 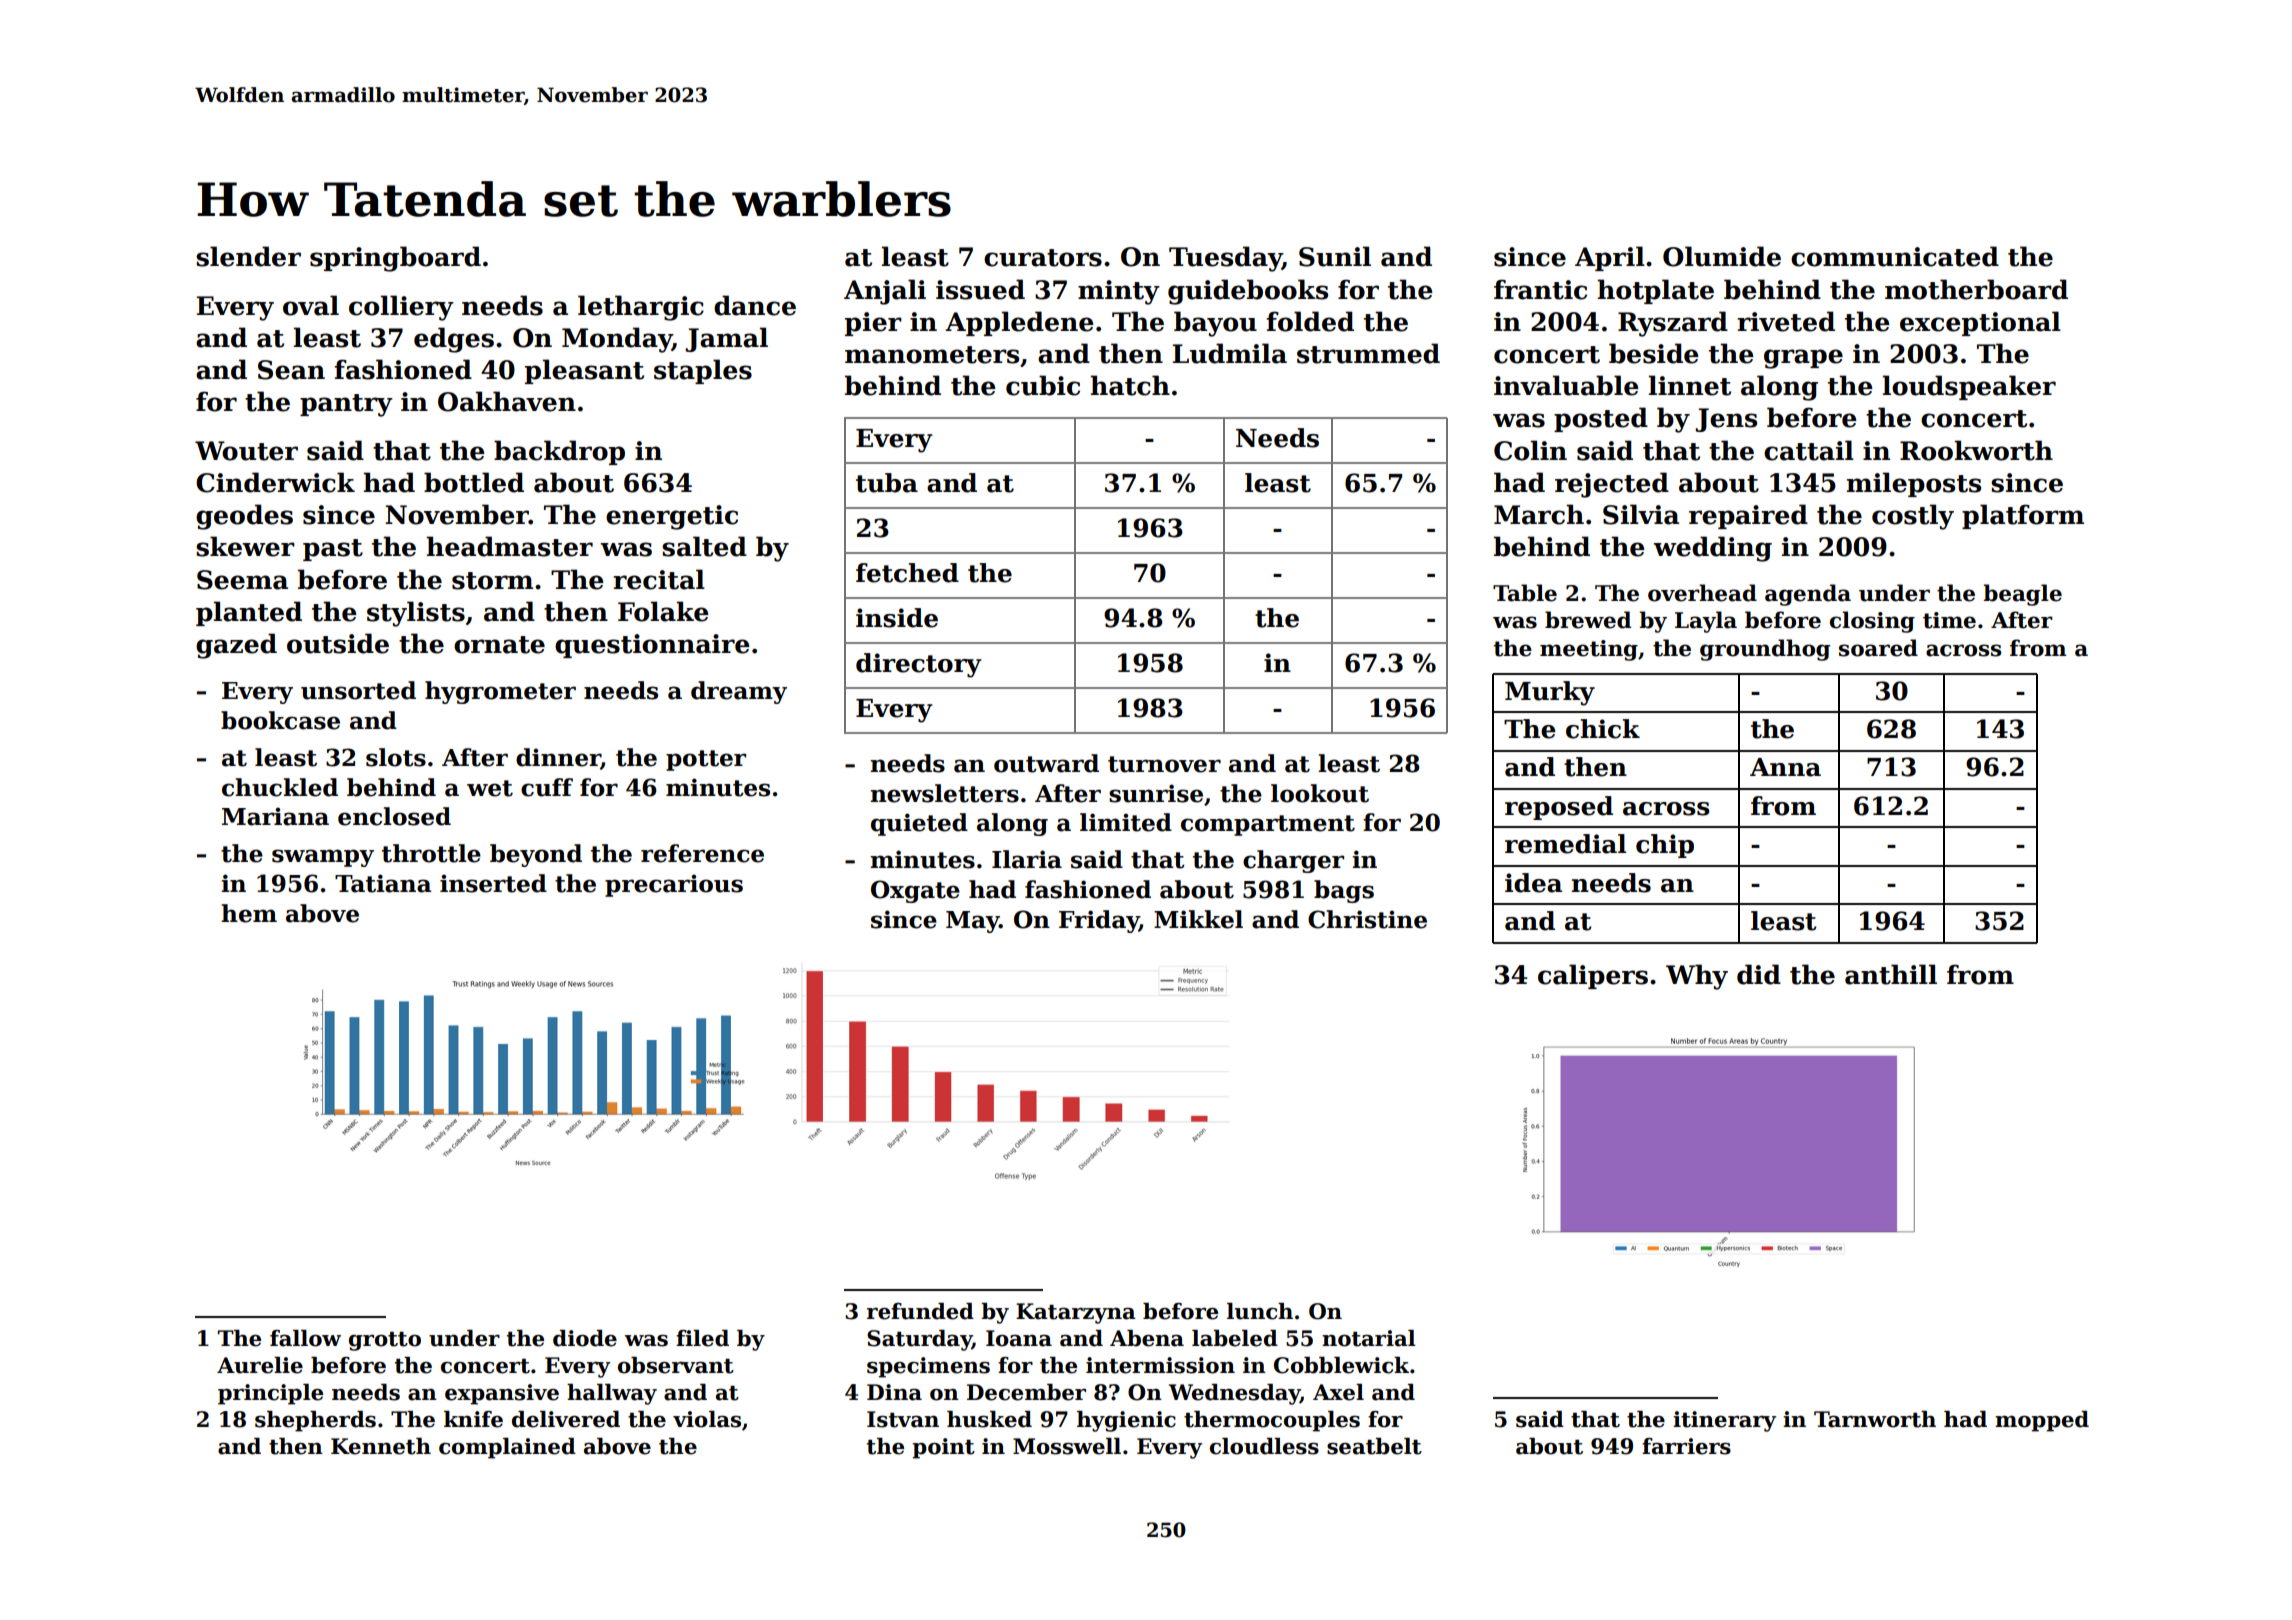 I want to click on springboard, so click(x=395, y=259).
